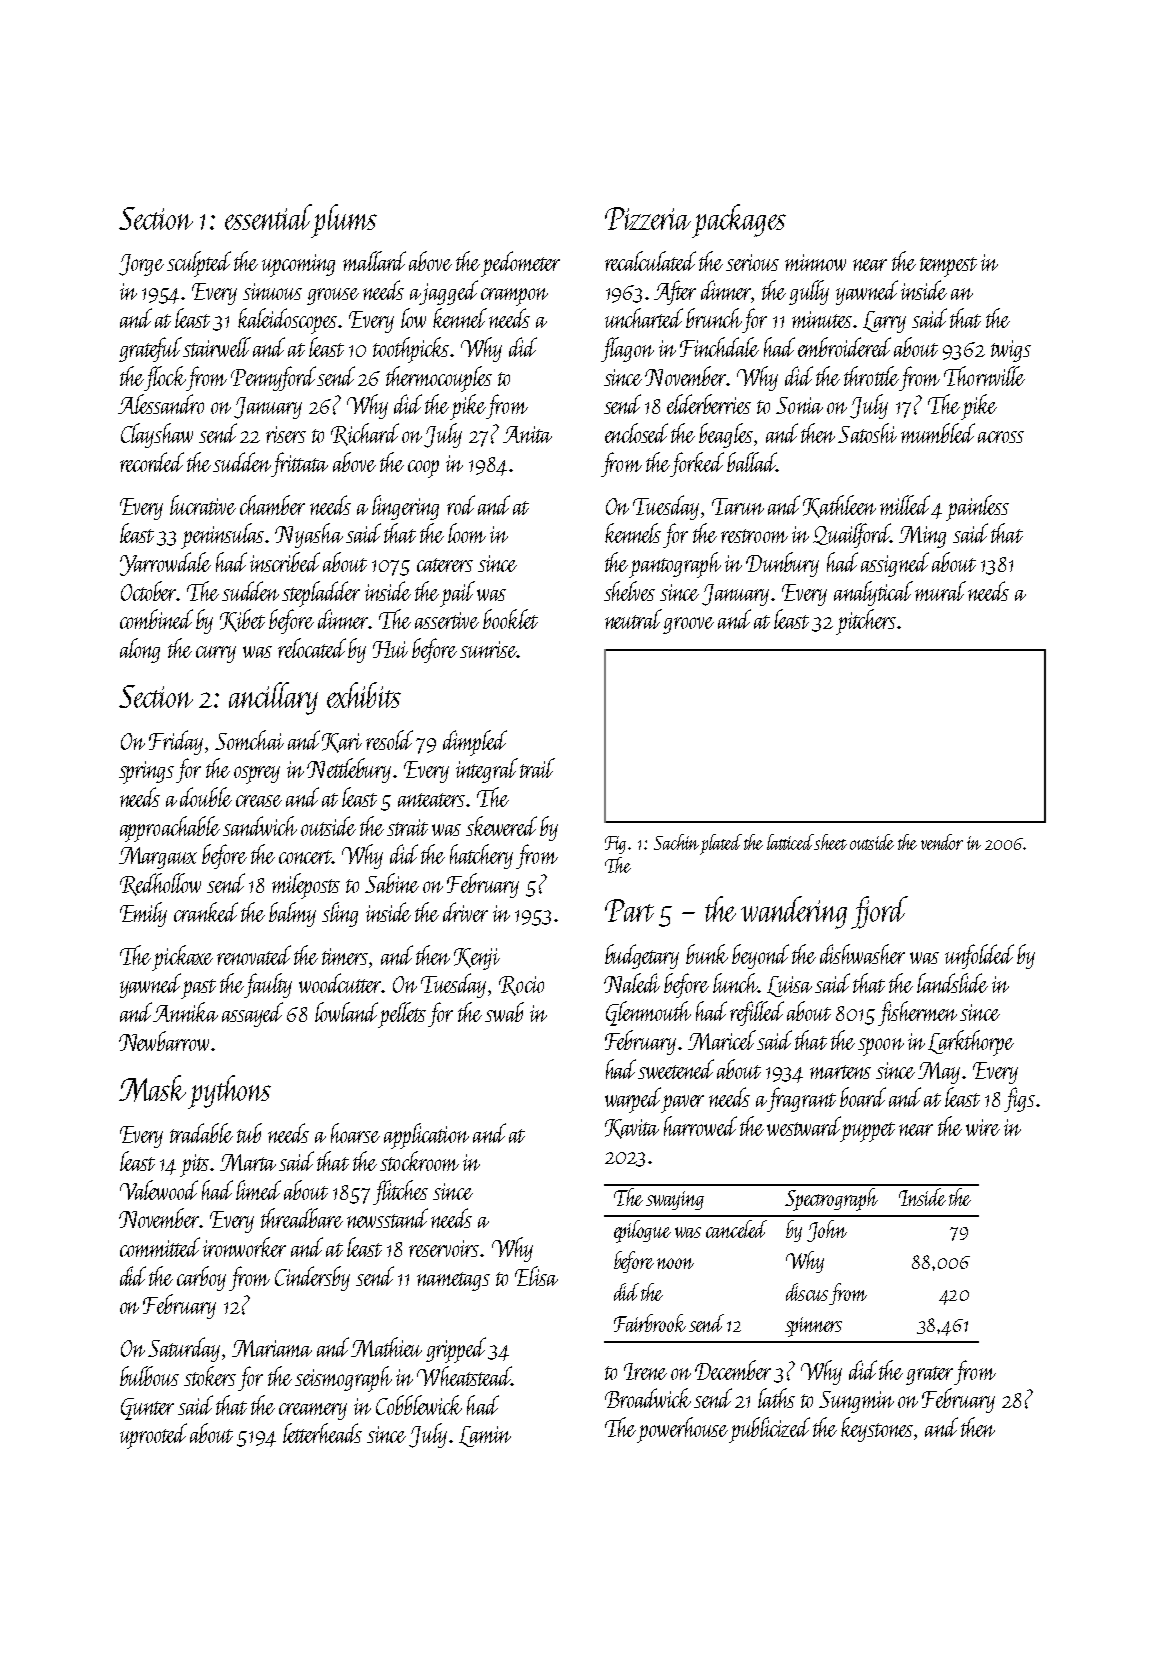 The image size is (1165, 1654). Describe the element at coordinates (249, 1133) in the screenshot. I see `tub` at that location.
